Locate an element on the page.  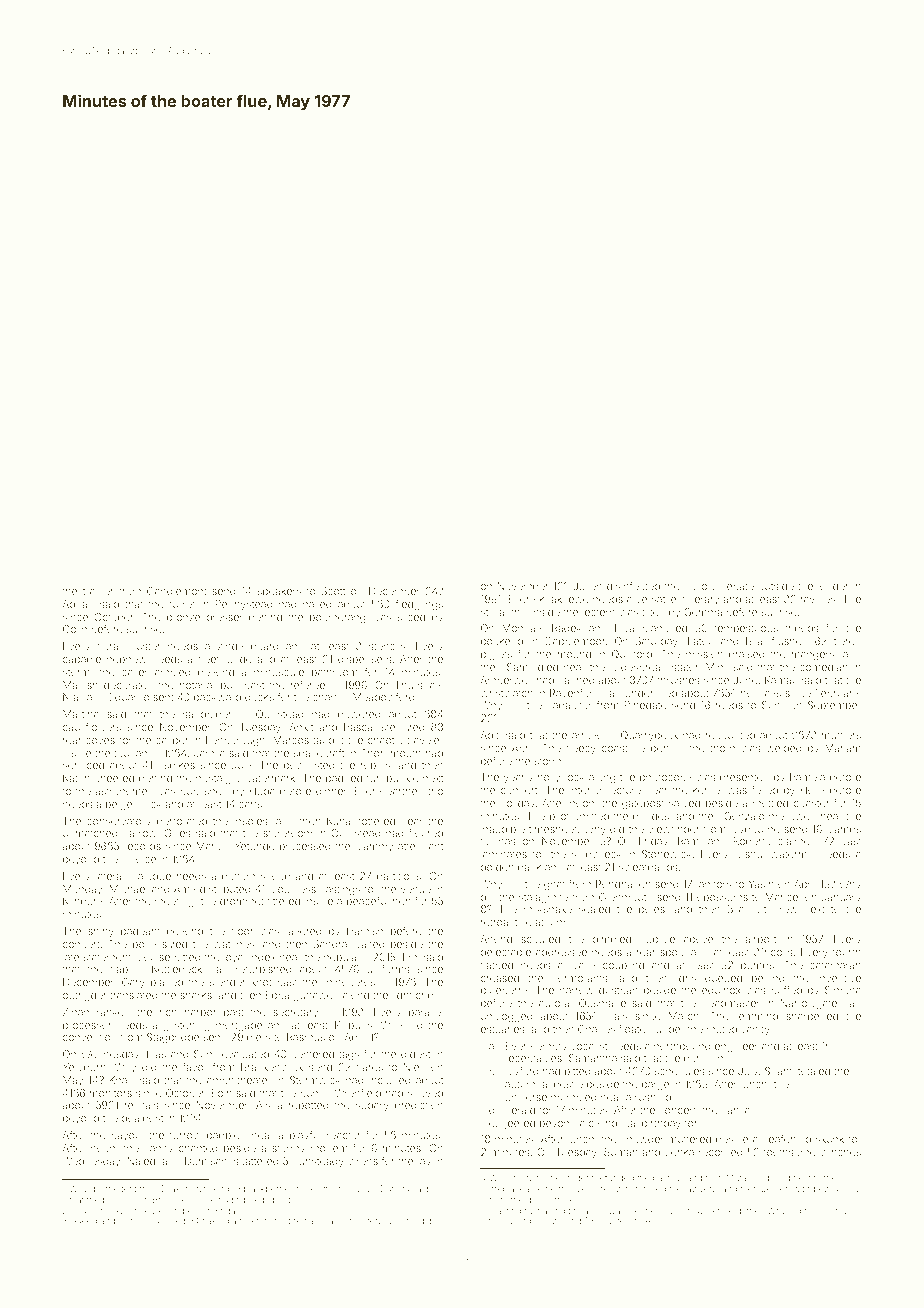
Saltersby is located at coordinates (374, 1221).
